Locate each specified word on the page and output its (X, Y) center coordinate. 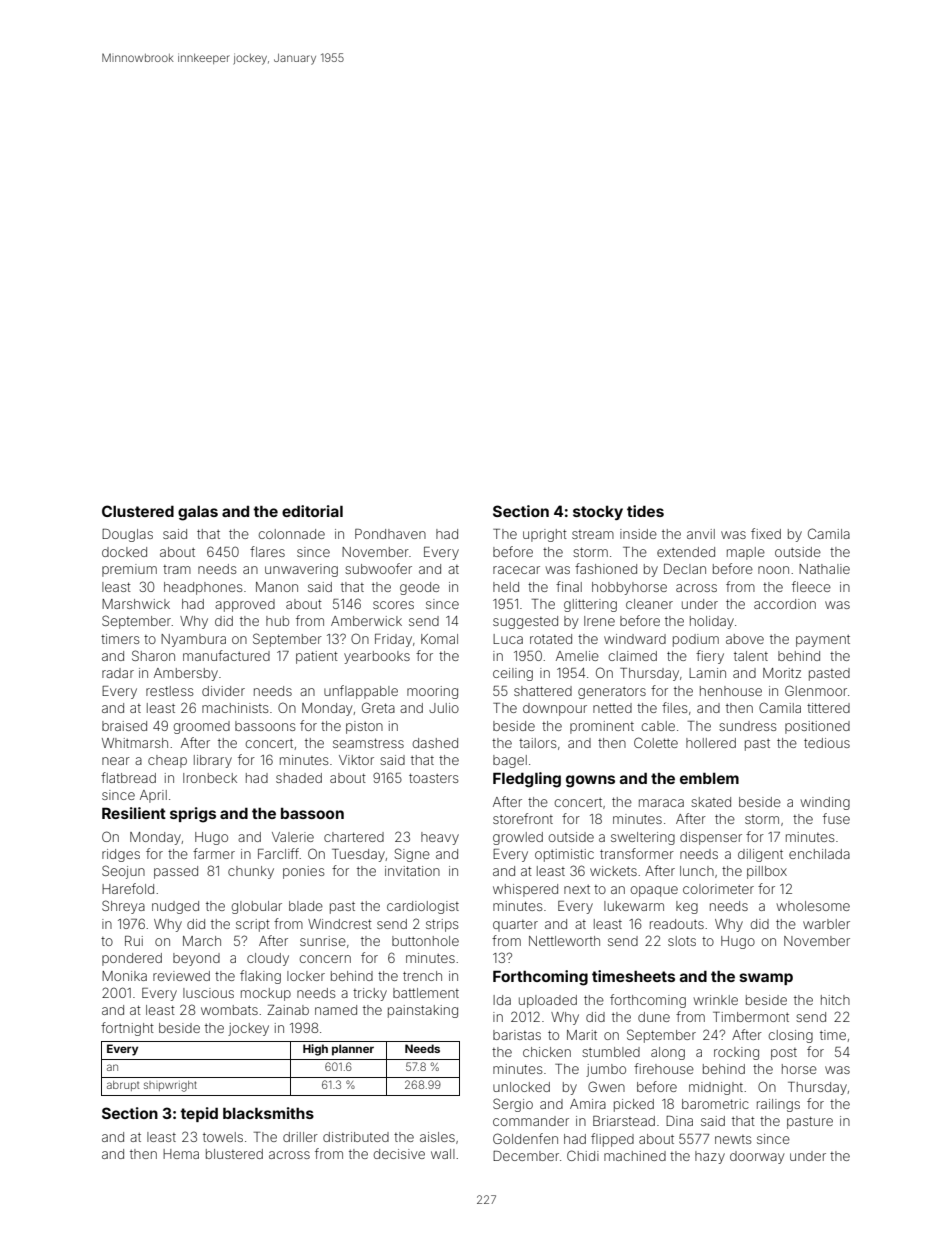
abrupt (123, 1086)
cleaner (649, 604)
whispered (525, 890)
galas (198, 513)
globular (257, 907)
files (674, 707)
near (116, 761)
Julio (444, 708)
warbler (826, 924)
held (506, 587)
